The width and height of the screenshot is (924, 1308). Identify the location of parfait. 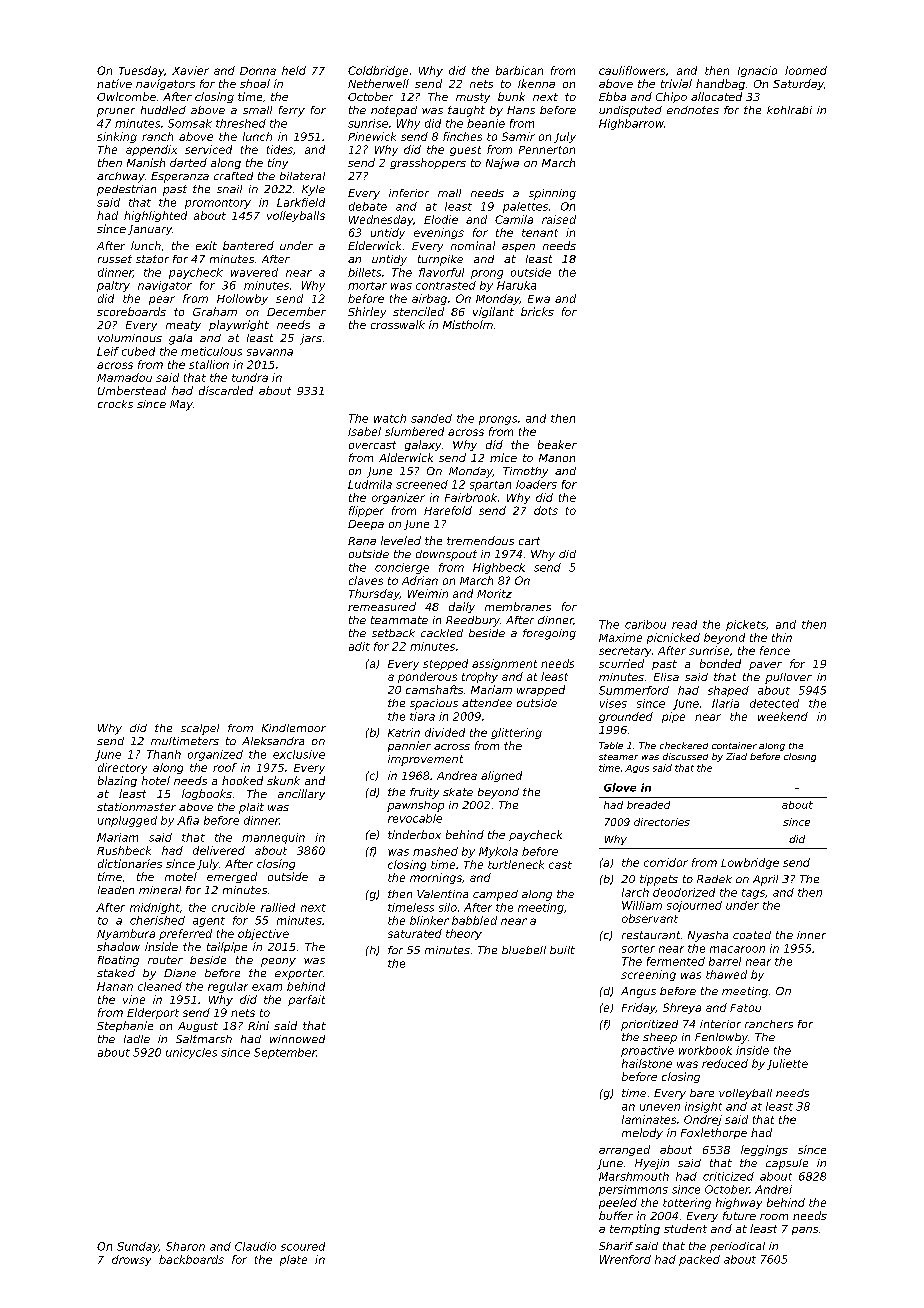
(306, 1000).
